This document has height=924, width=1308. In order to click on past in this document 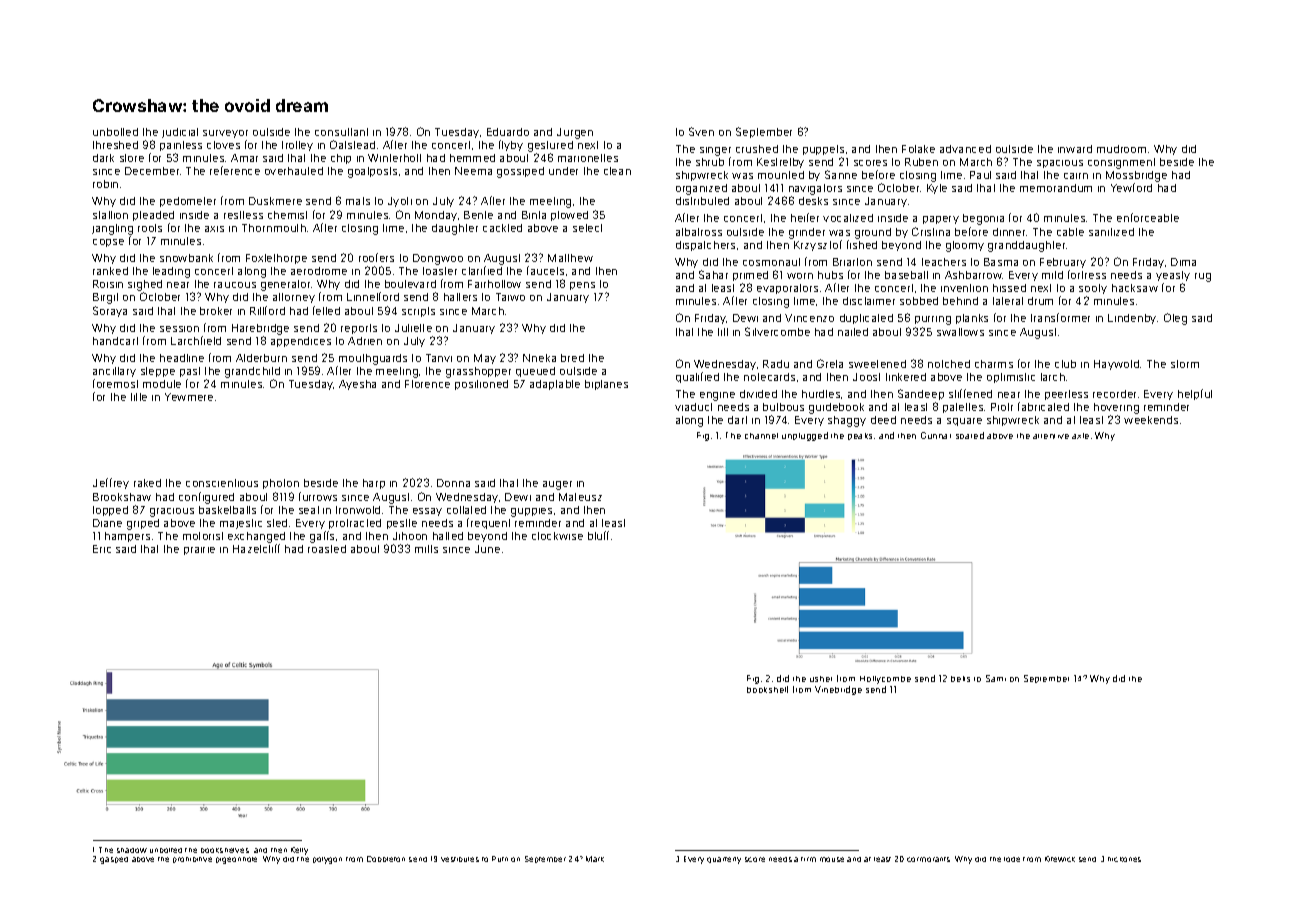, I will do `click(190, 372)`.
